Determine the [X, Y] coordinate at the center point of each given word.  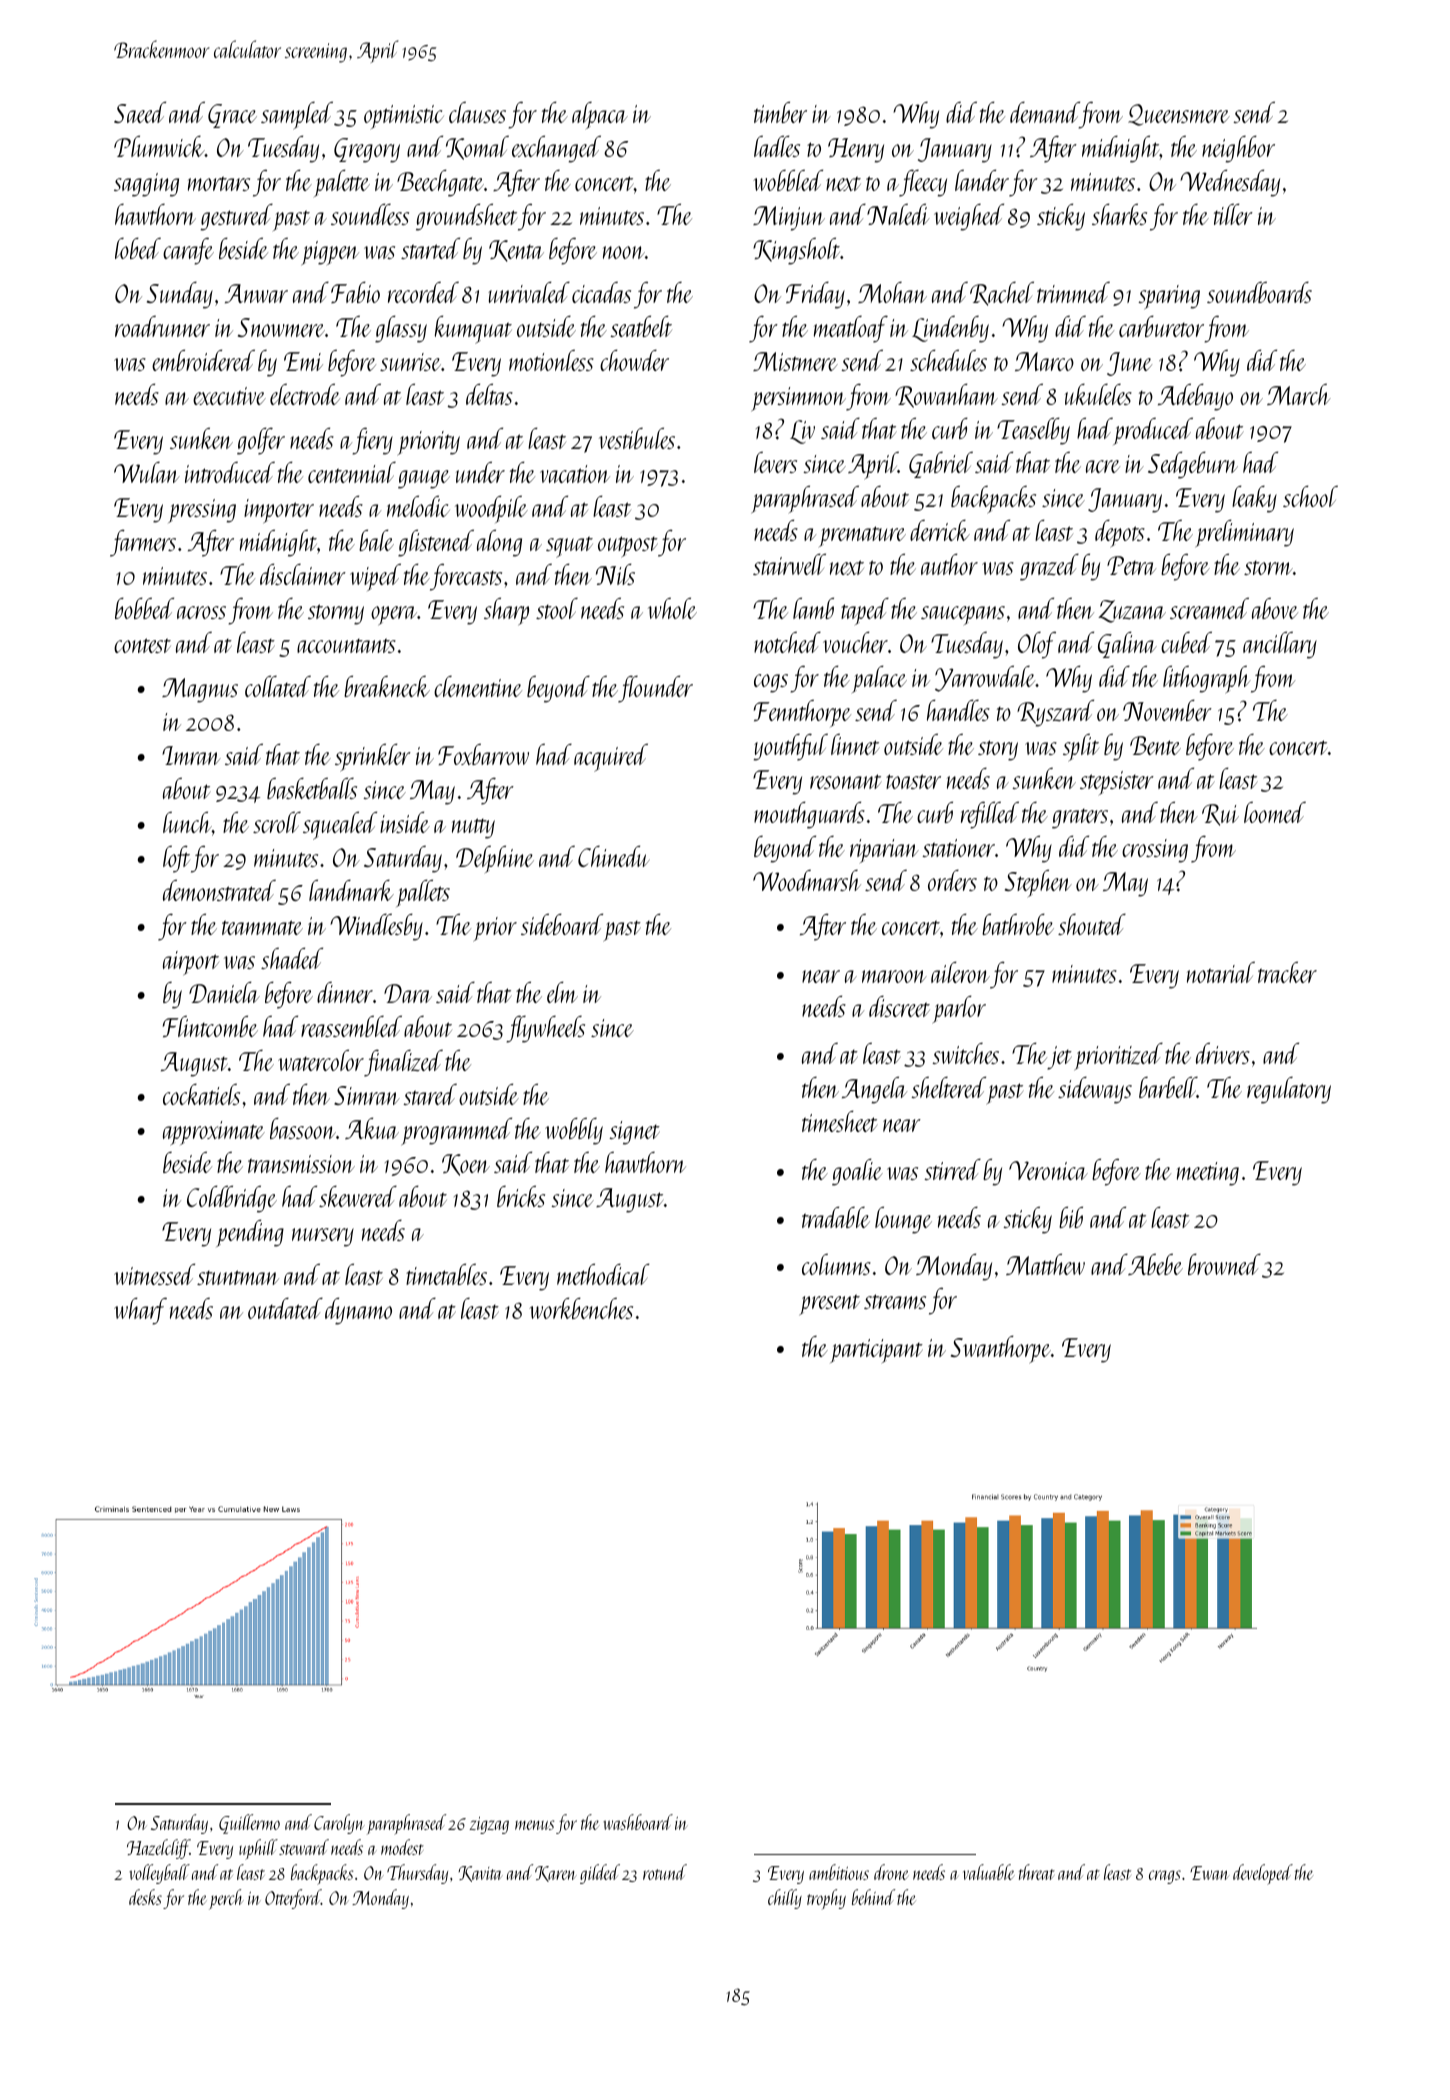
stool [557, 608]
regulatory [1289, 1090]
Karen [556, 1874]
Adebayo [1195, 397]
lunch [187, 822]
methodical [603, 1274]
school [1310, 496]
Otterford [293, 1899]
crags [1165, 1877]
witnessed [154, 1274]
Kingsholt [796, 251]
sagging [146, 185]
